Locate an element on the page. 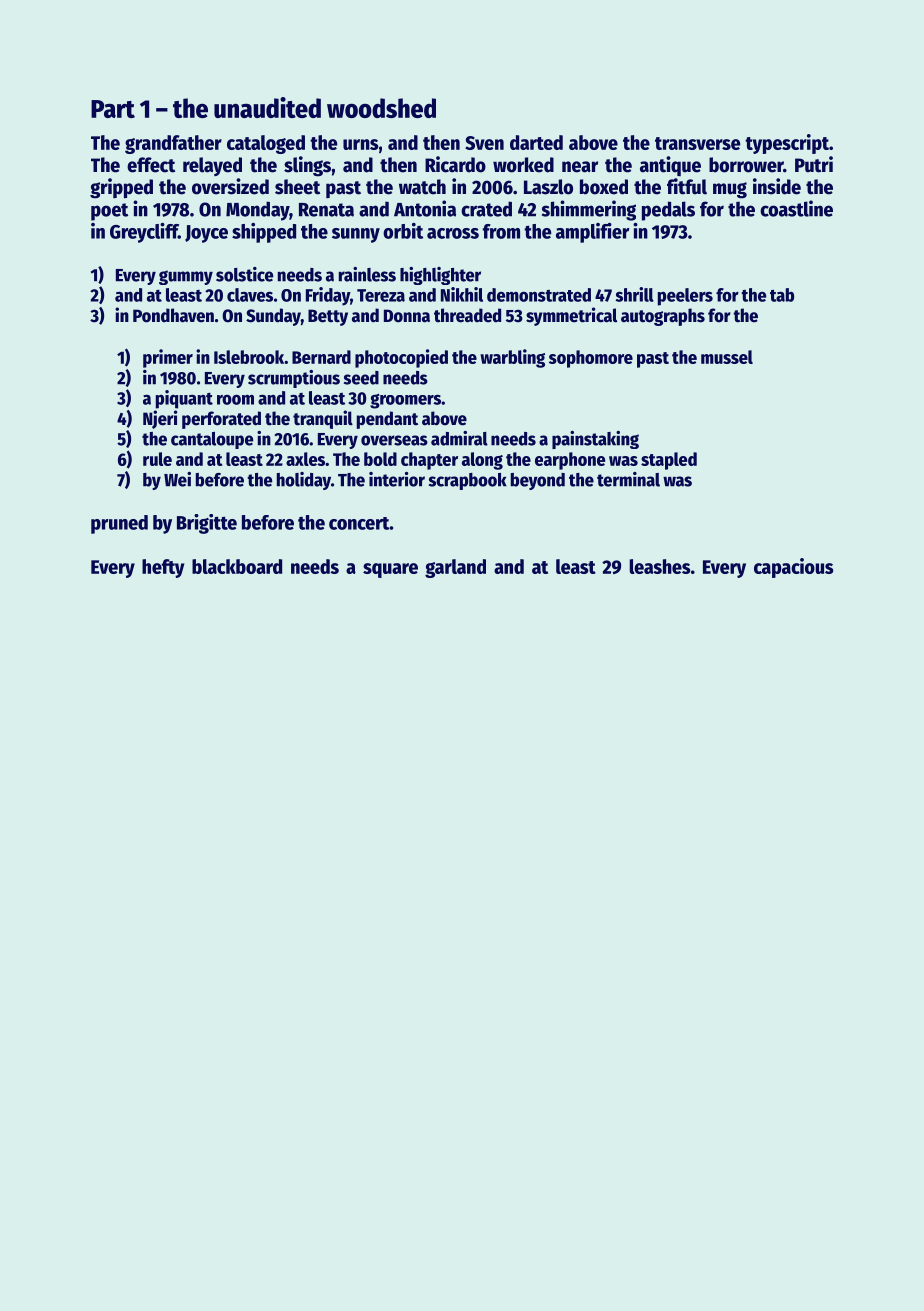 The width and height of the page is (924, 1311). mussel is located at coordinates (727, 357).
